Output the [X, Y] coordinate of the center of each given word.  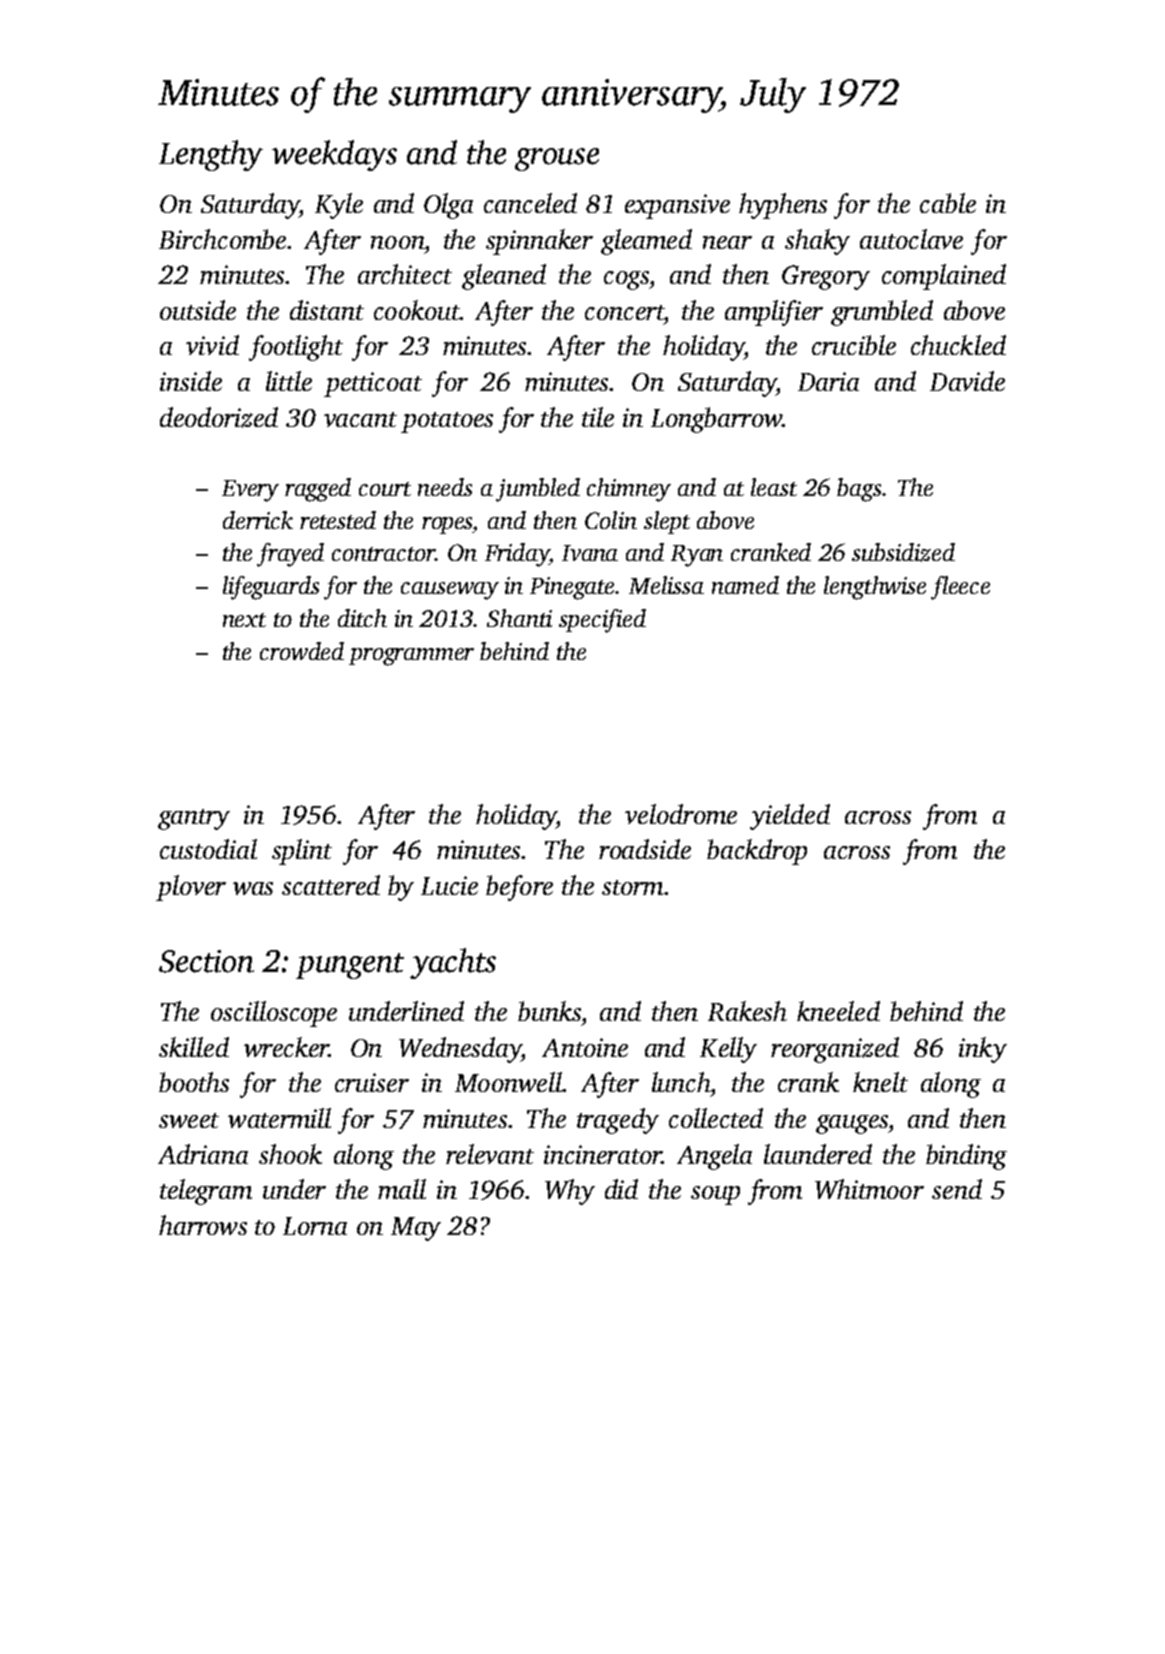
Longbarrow [716, 420]
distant [327, 310]
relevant [490, 1154]
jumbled [538, 490]
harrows [203, 1225]
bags [859, 490]
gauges [852, 1124]
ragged [318, 490]
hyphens [783, 206]
